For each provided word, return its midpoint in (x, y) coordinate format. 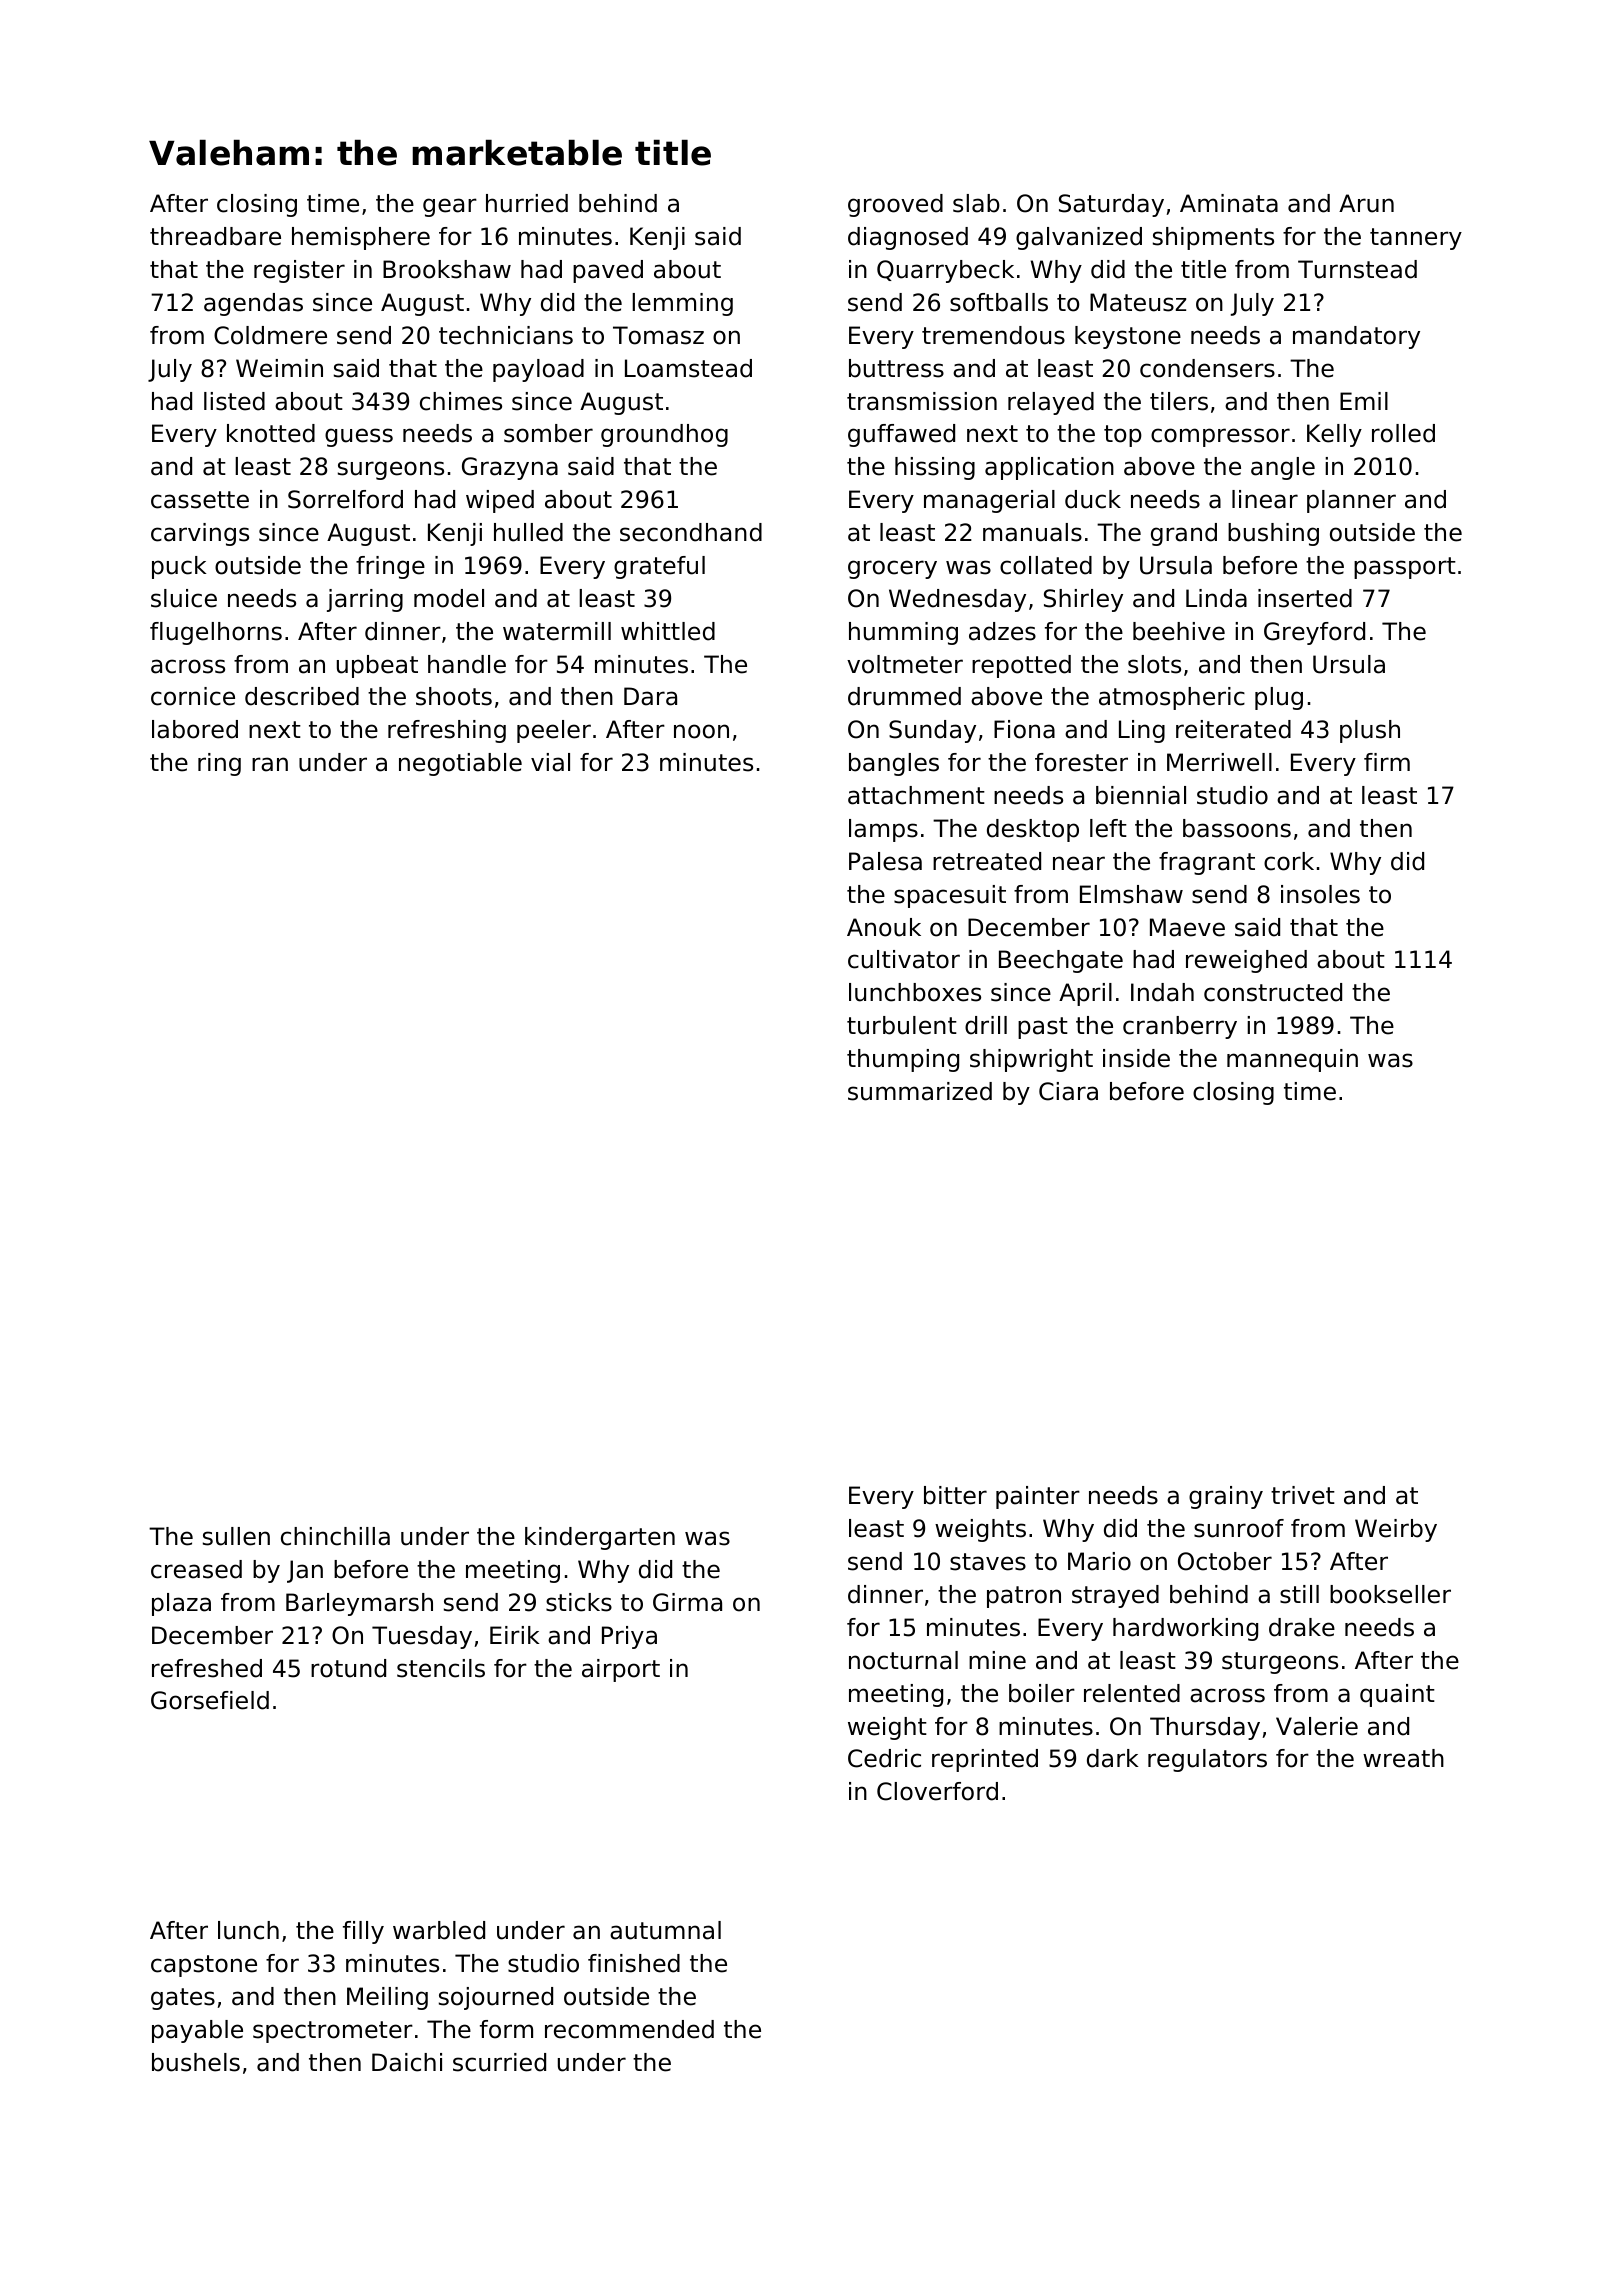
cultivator (904, 959)
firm (1387, 762)
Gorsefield (210, 1700)
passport (1405, 568)
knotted (271, 433)
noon (701, 731)
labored (195, 729)
